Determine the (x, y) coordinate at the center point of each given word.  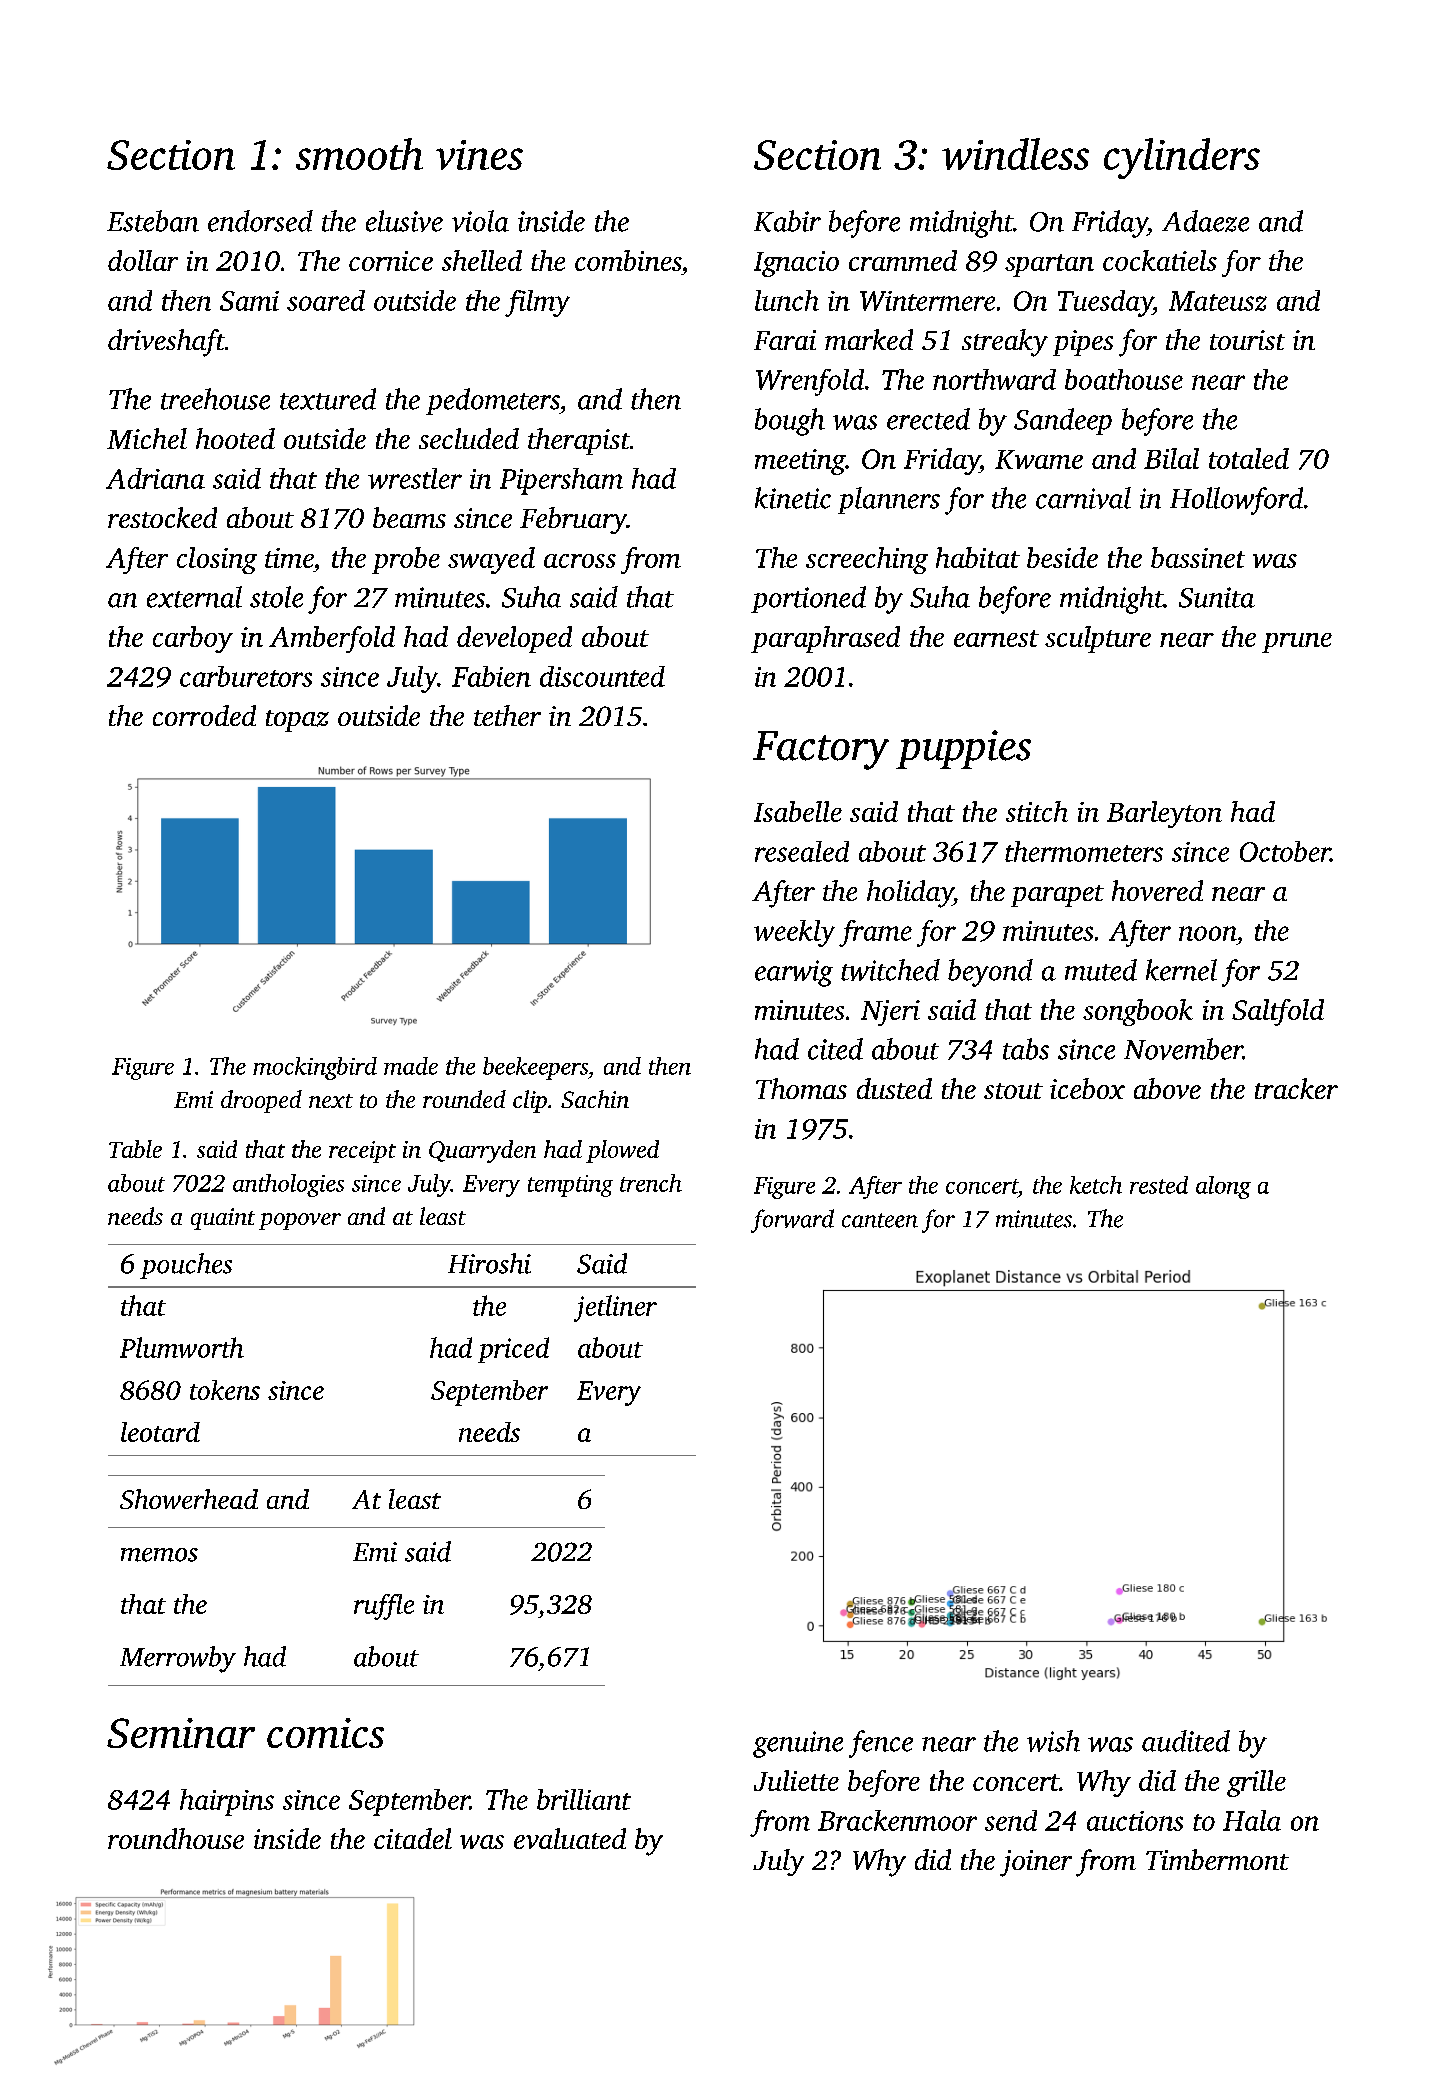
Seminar (181, 1733)
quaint (223, 1219)
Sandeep (1063, 421)
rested (1159, 1185)
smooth (359, 154)
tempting (570, 1186)
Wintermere (927, 301)
